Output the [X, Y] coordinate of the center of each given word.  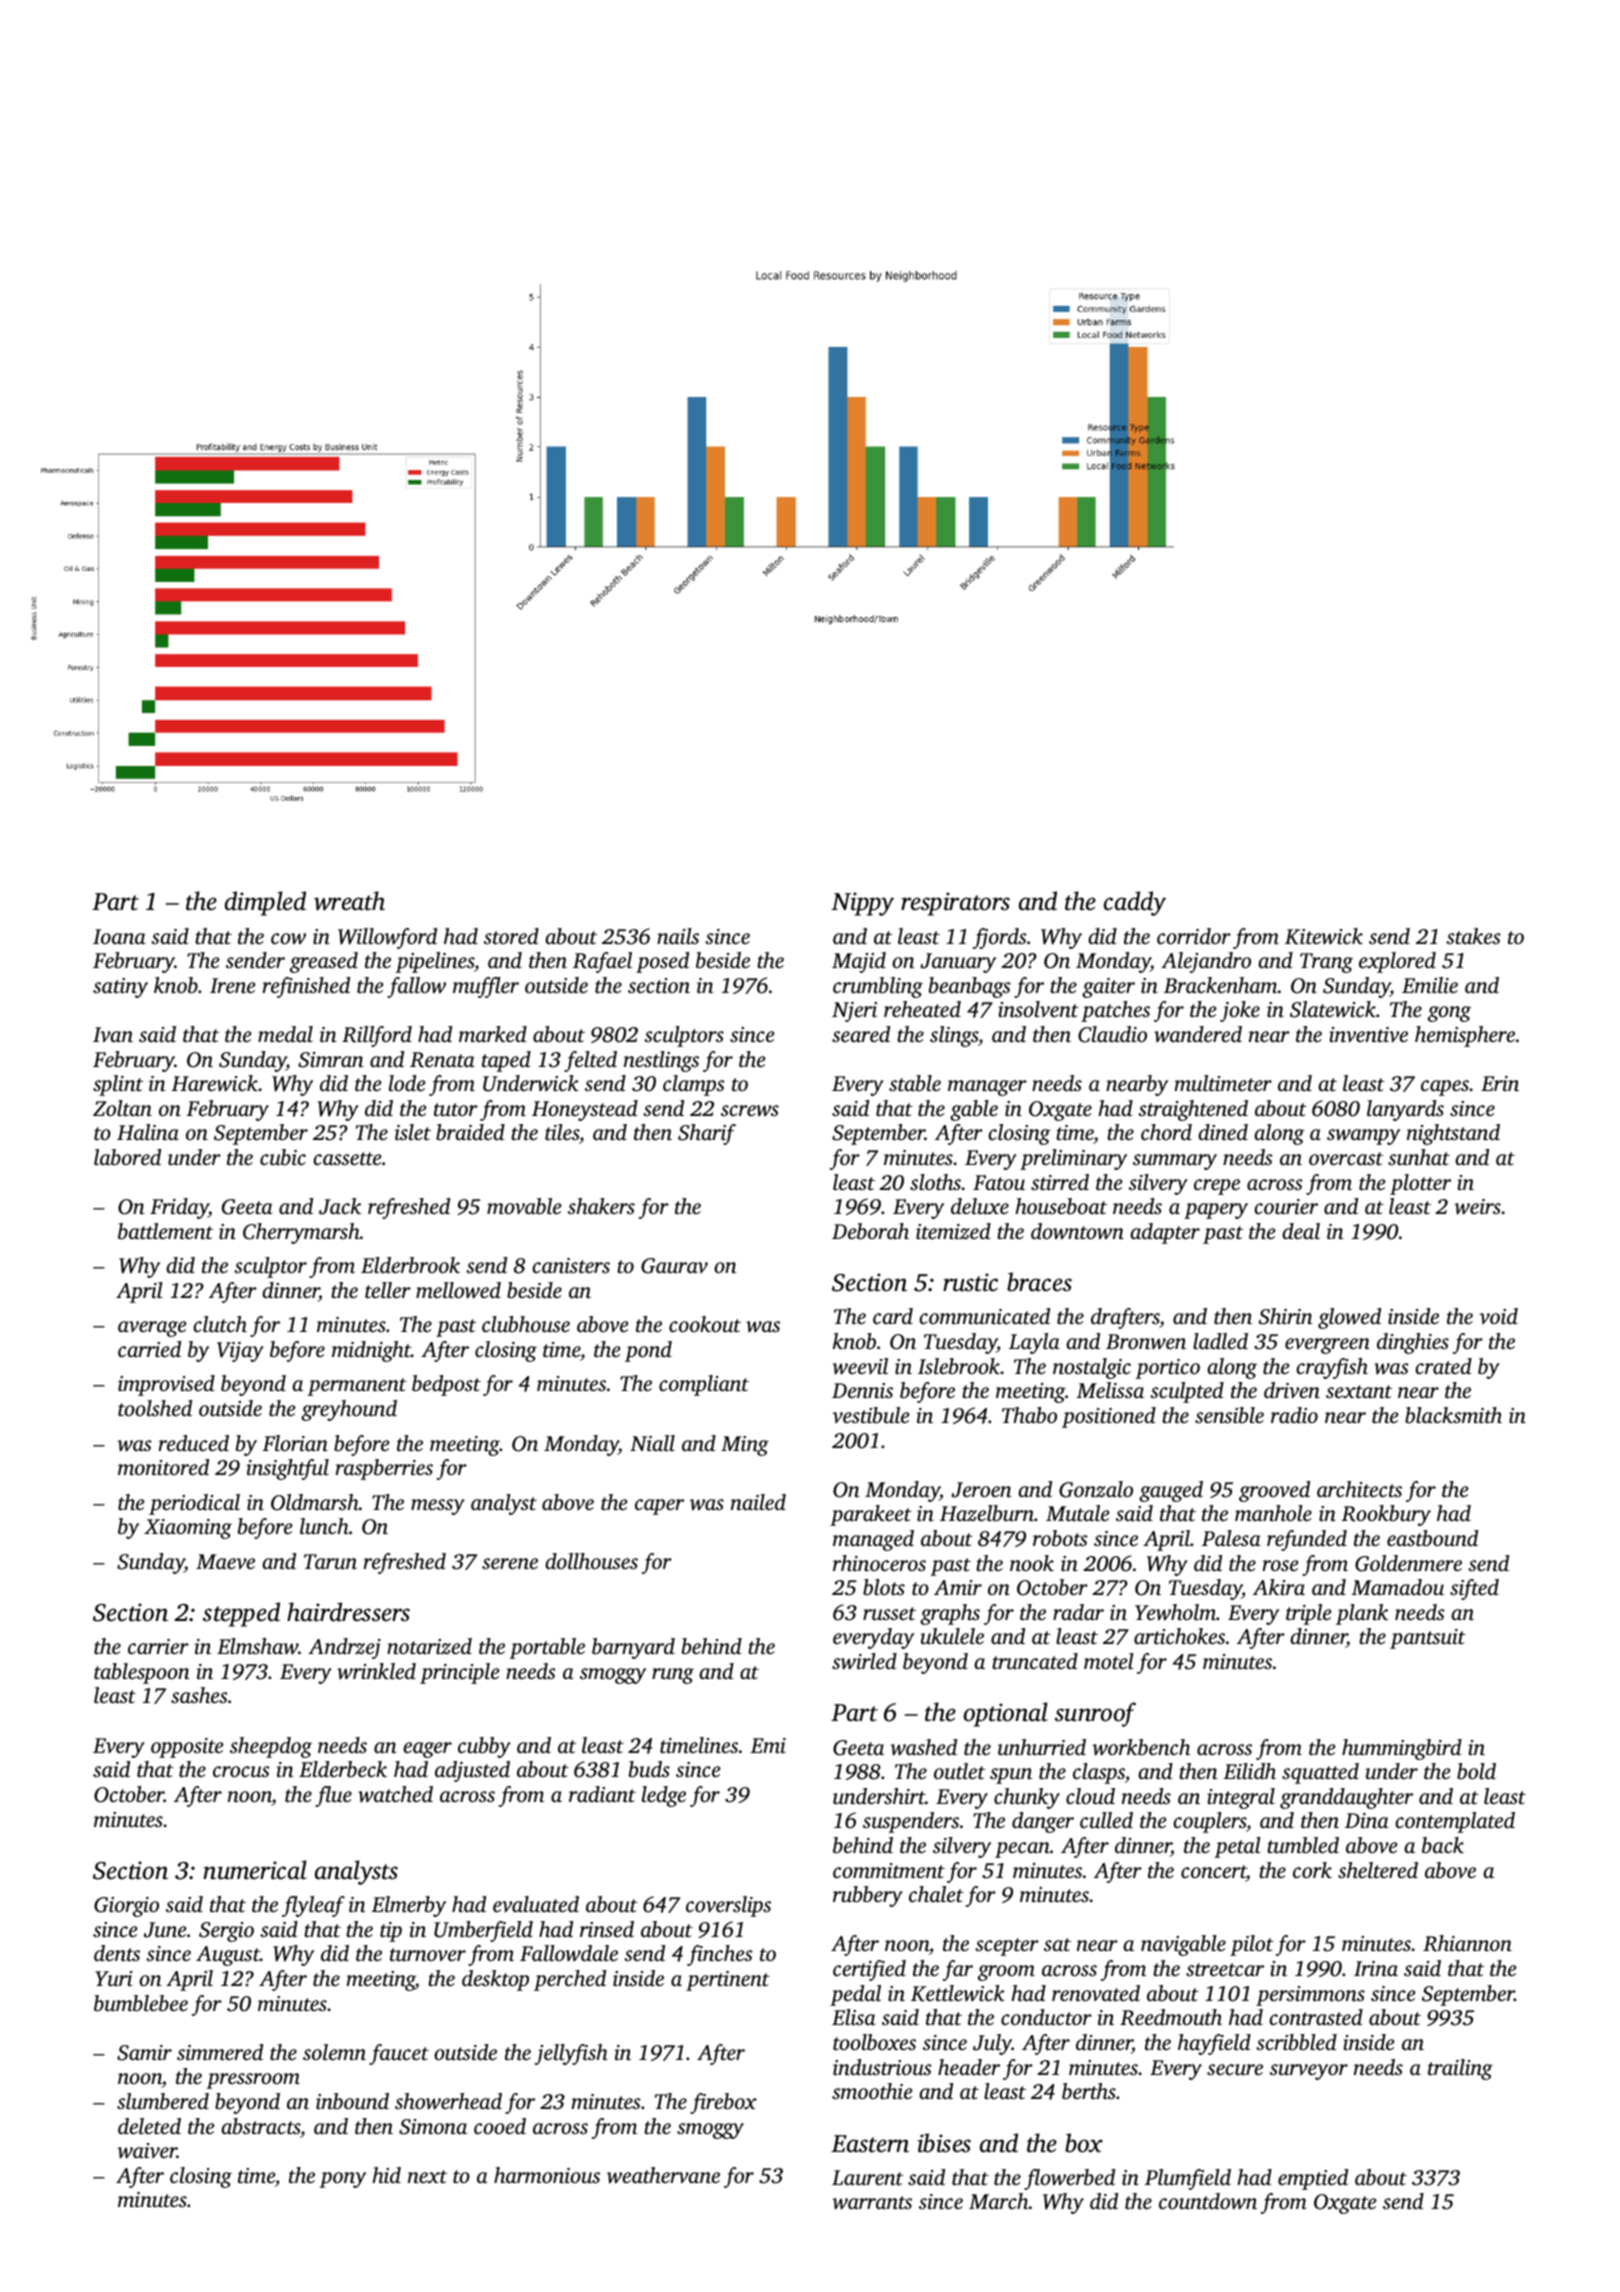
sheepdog [271, 1747]
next [427, 2176]
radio [1294, 1415]
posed [662, 962]
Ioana [119, 936]
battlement [165, 1231]
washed [923, 1747]
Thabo [1029, 1415]
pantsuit [1428, 1639]
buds [649, 1769]
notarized [429, 1646]
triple [1309, 1614]
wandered [1198, 1034]
